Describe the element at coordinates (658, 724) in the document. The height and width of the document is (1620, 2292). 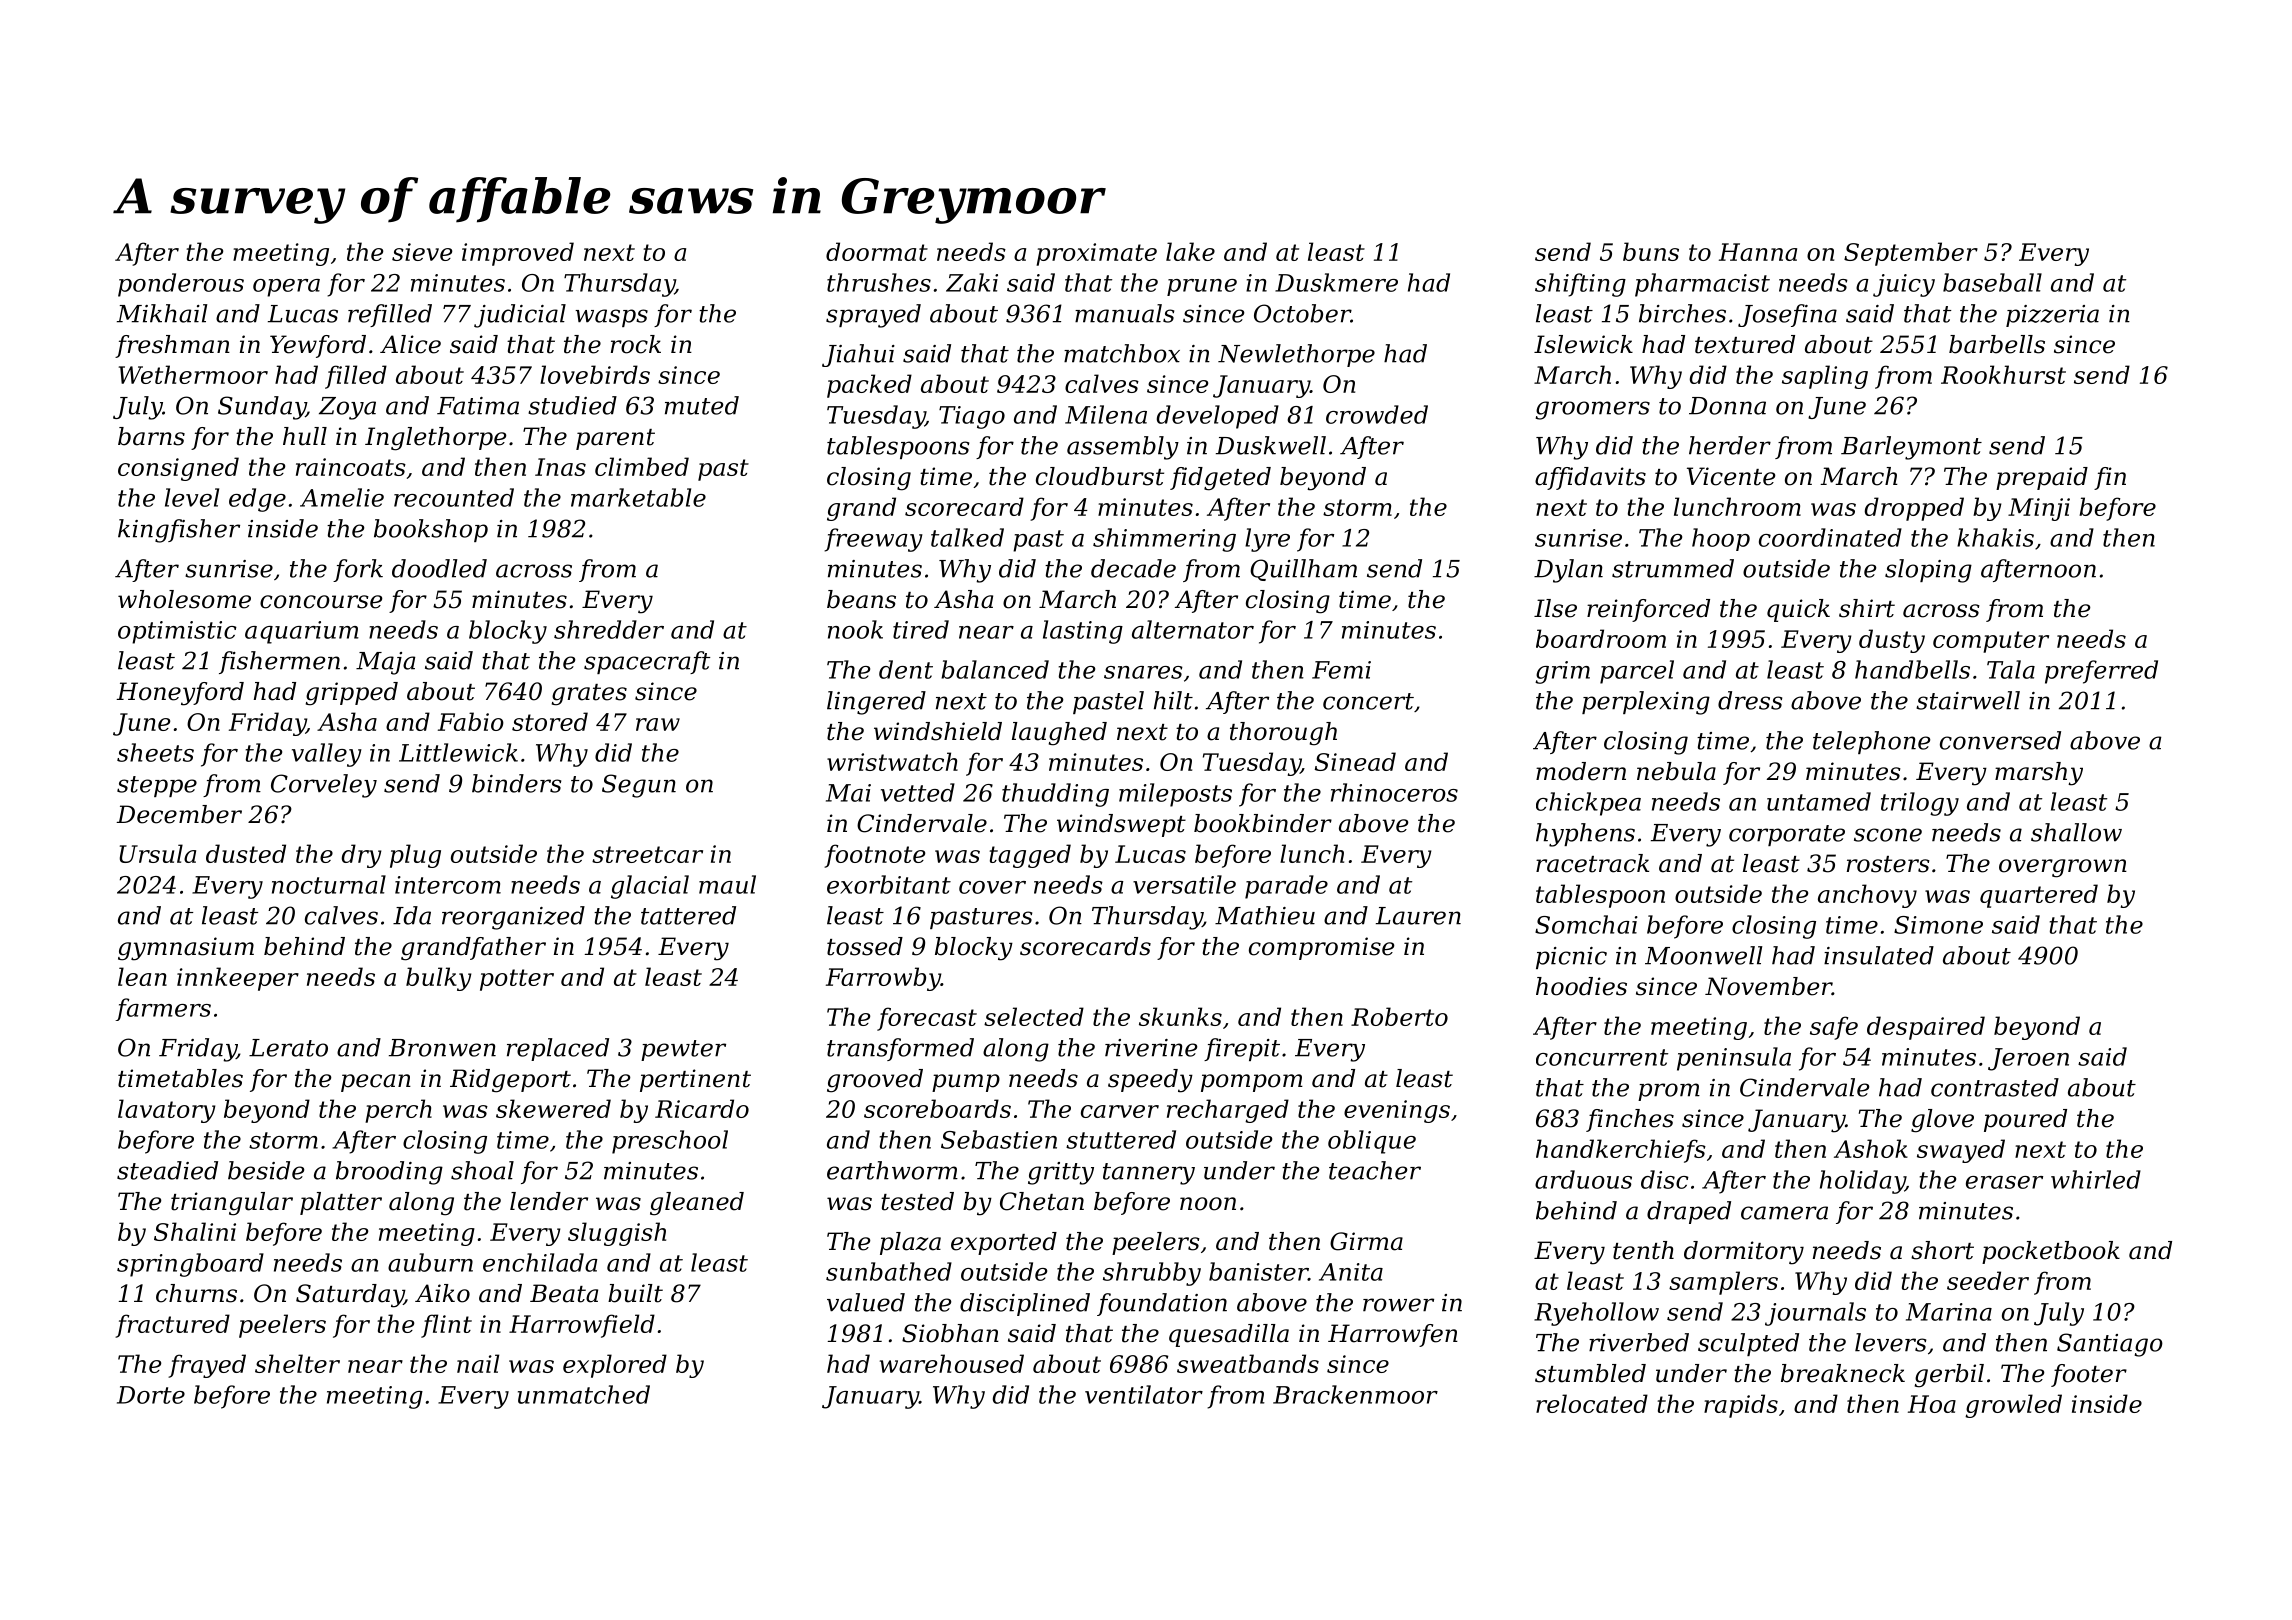
I see `raw` at that location.
